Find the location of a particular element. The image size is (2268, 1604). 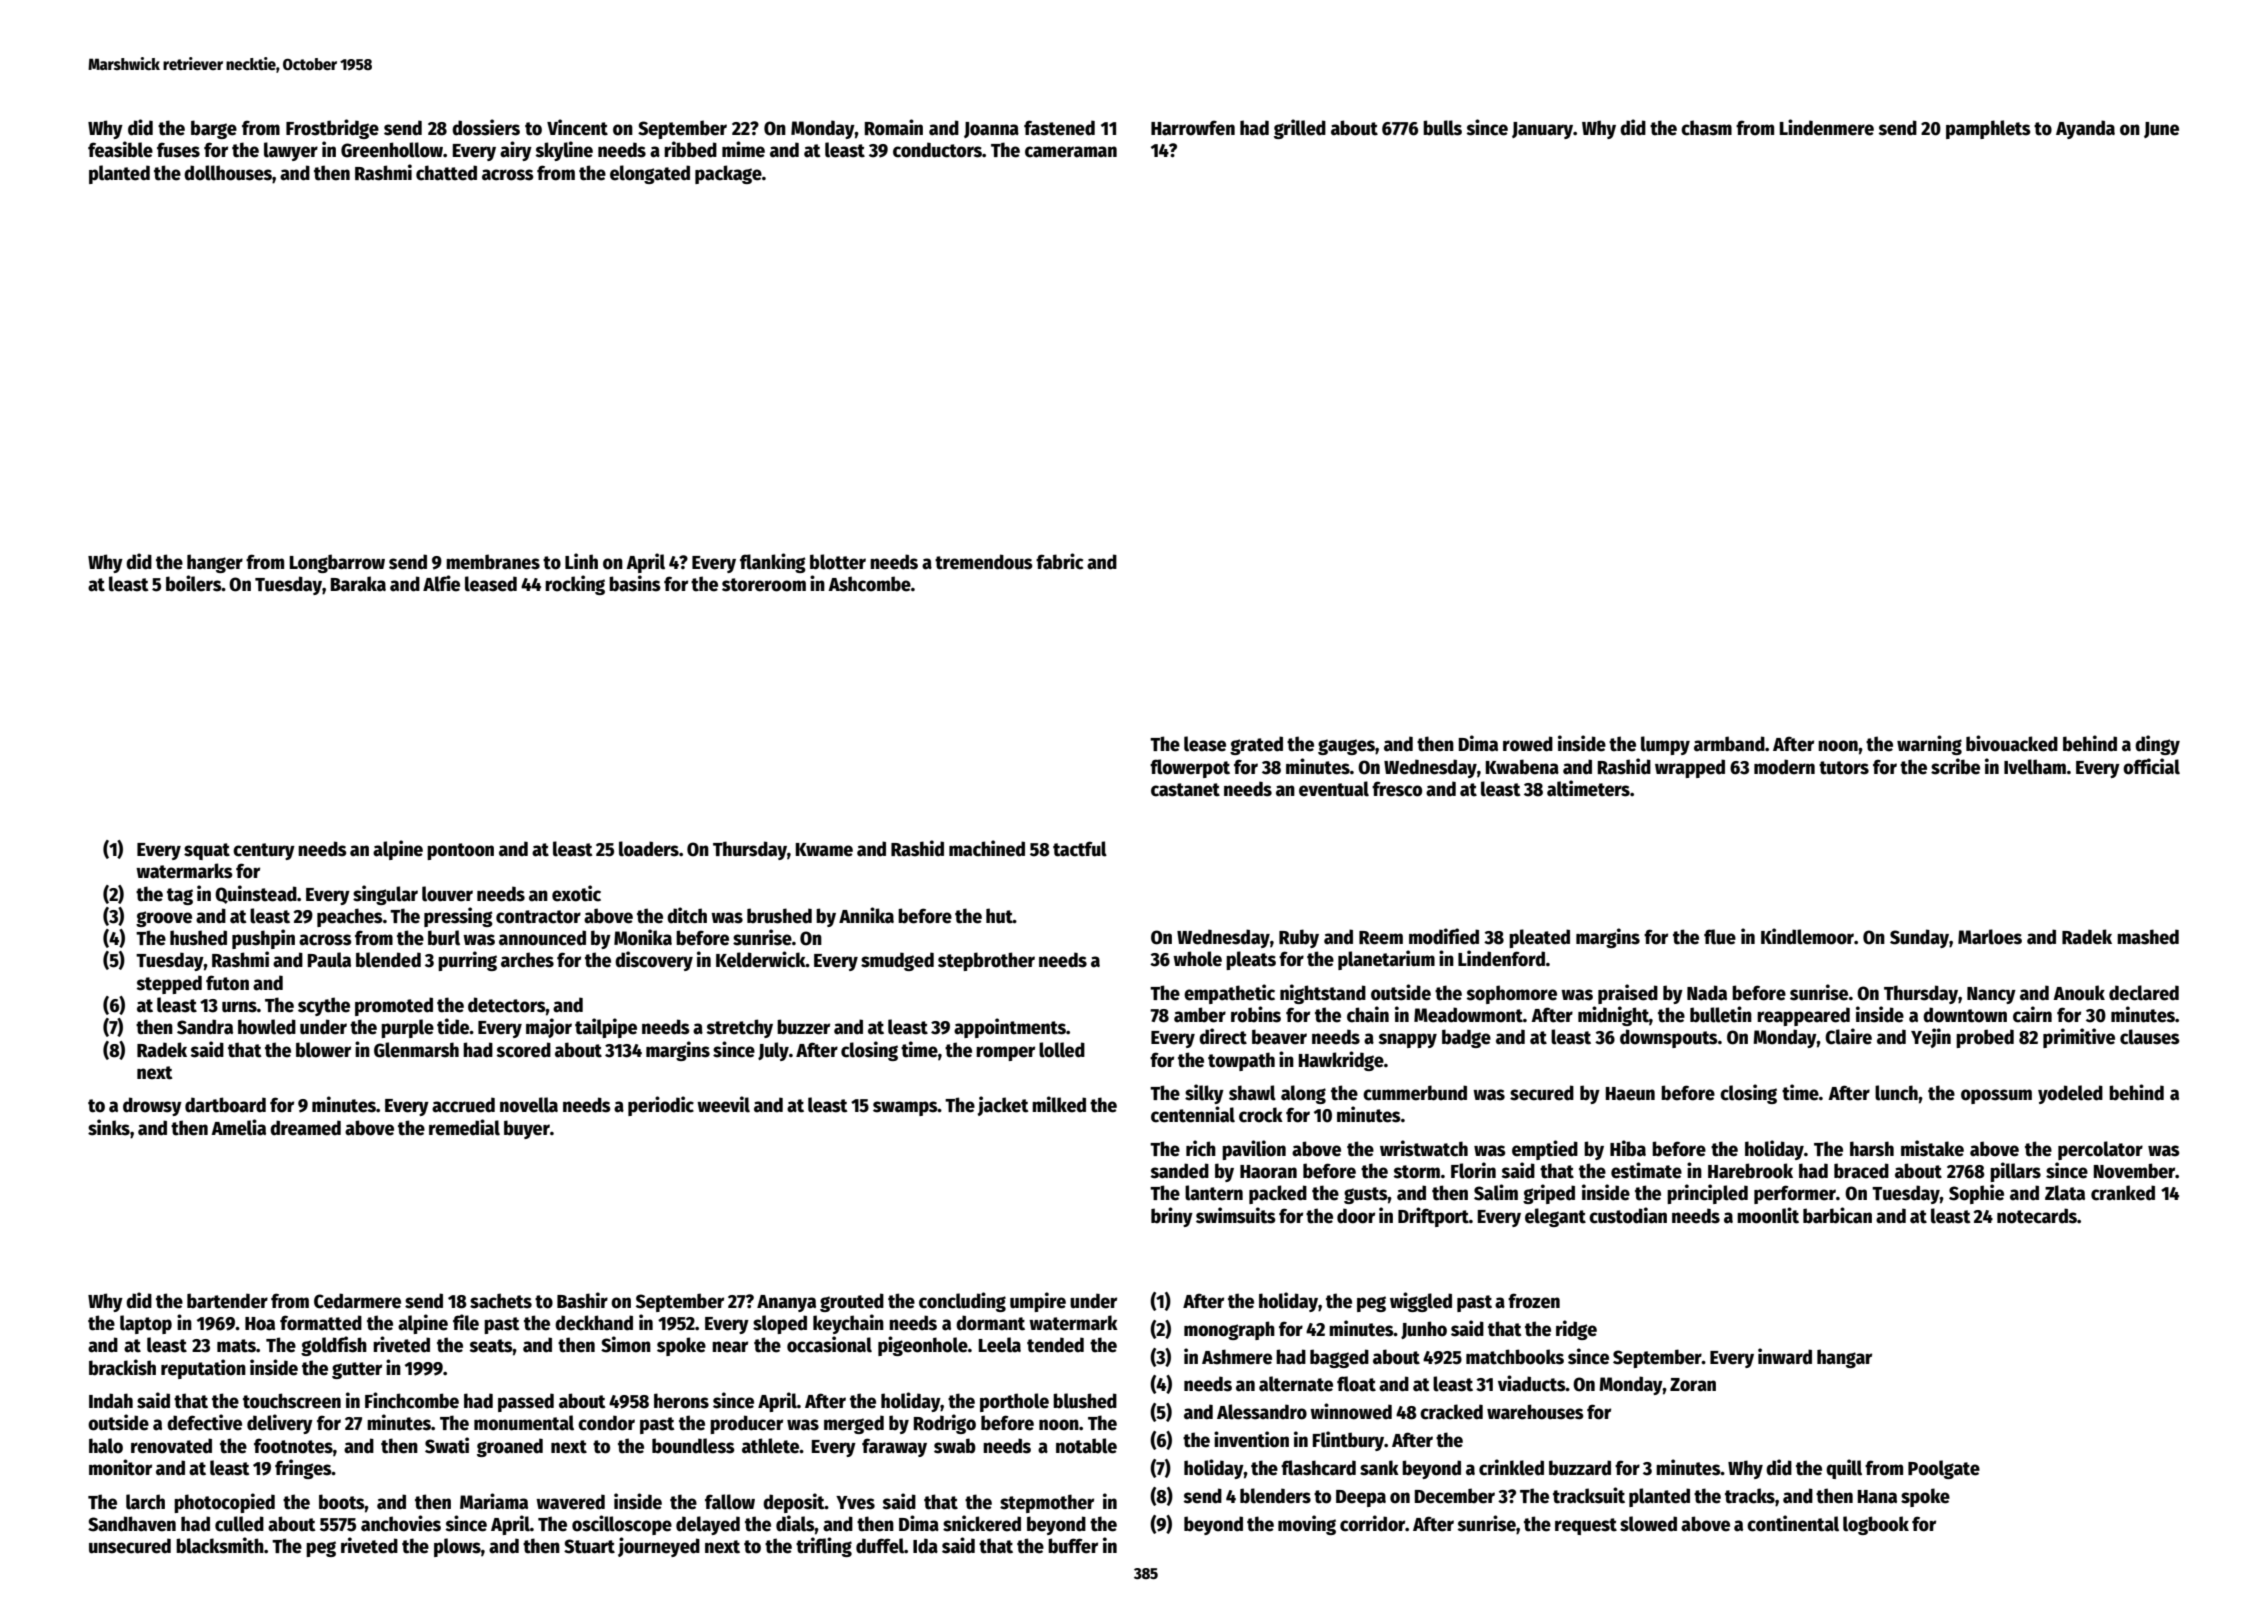

notecards is located at coordinates (2037, 1216).
